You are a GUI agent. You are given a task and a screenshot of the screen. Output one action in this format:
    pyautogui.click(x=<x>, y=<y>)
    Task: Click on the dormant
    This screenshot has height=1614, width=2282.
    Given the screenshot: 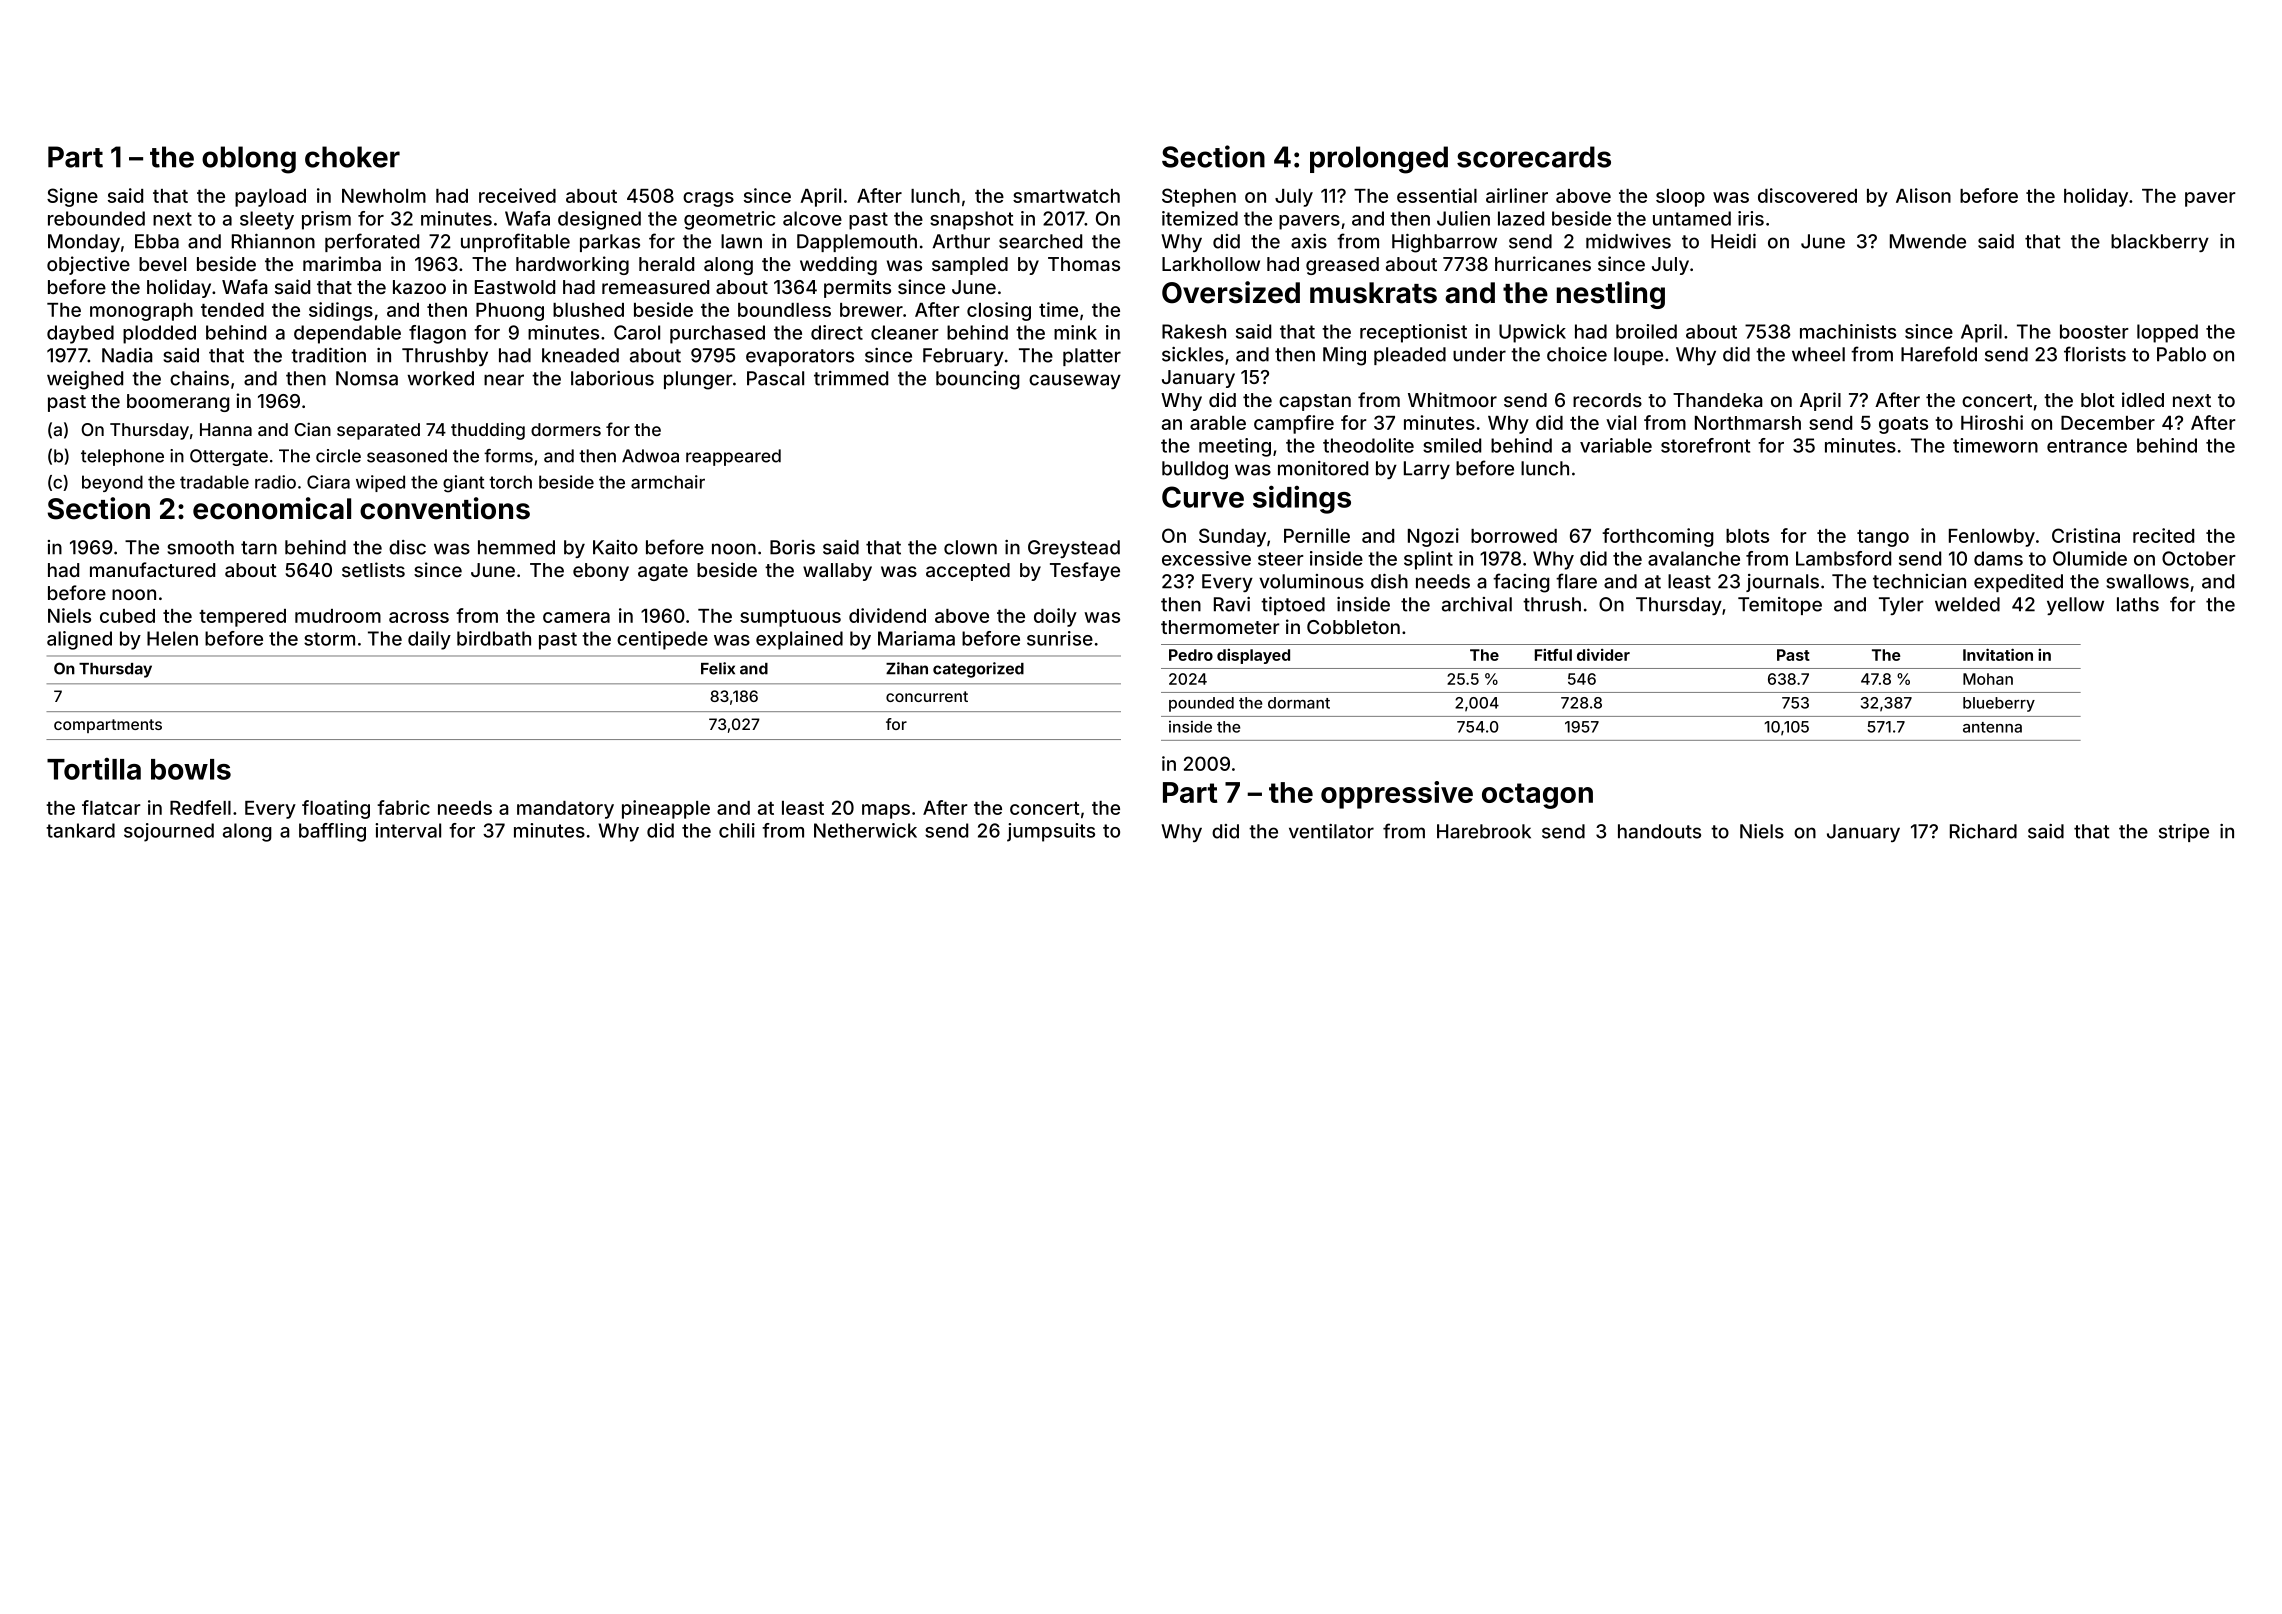 What is the action you would take?
    pyautogui.click(x=1299, y=703)
